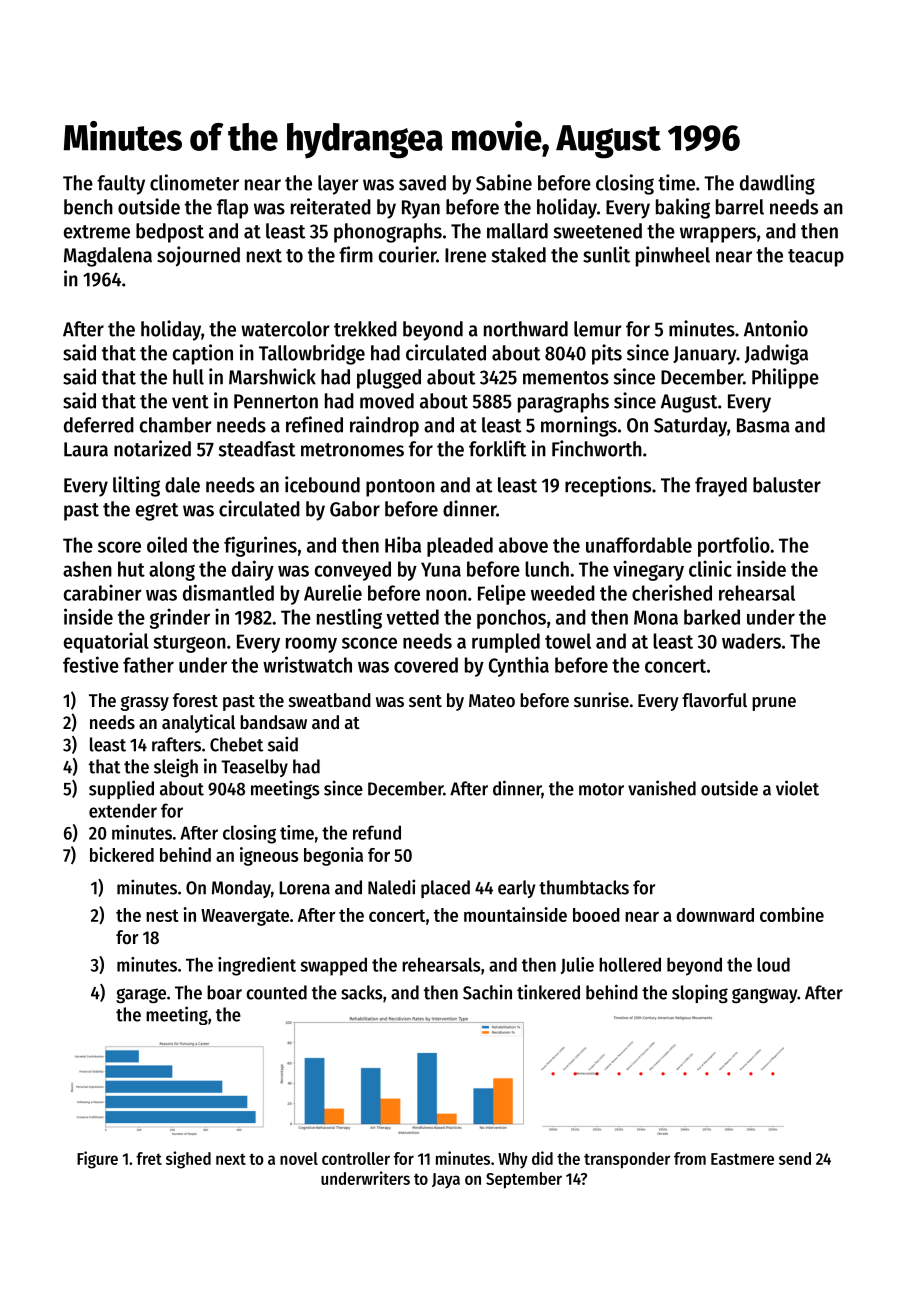  Describe the element at coordinates (245, 917) in the page. I see `Weavergate` at that location.
